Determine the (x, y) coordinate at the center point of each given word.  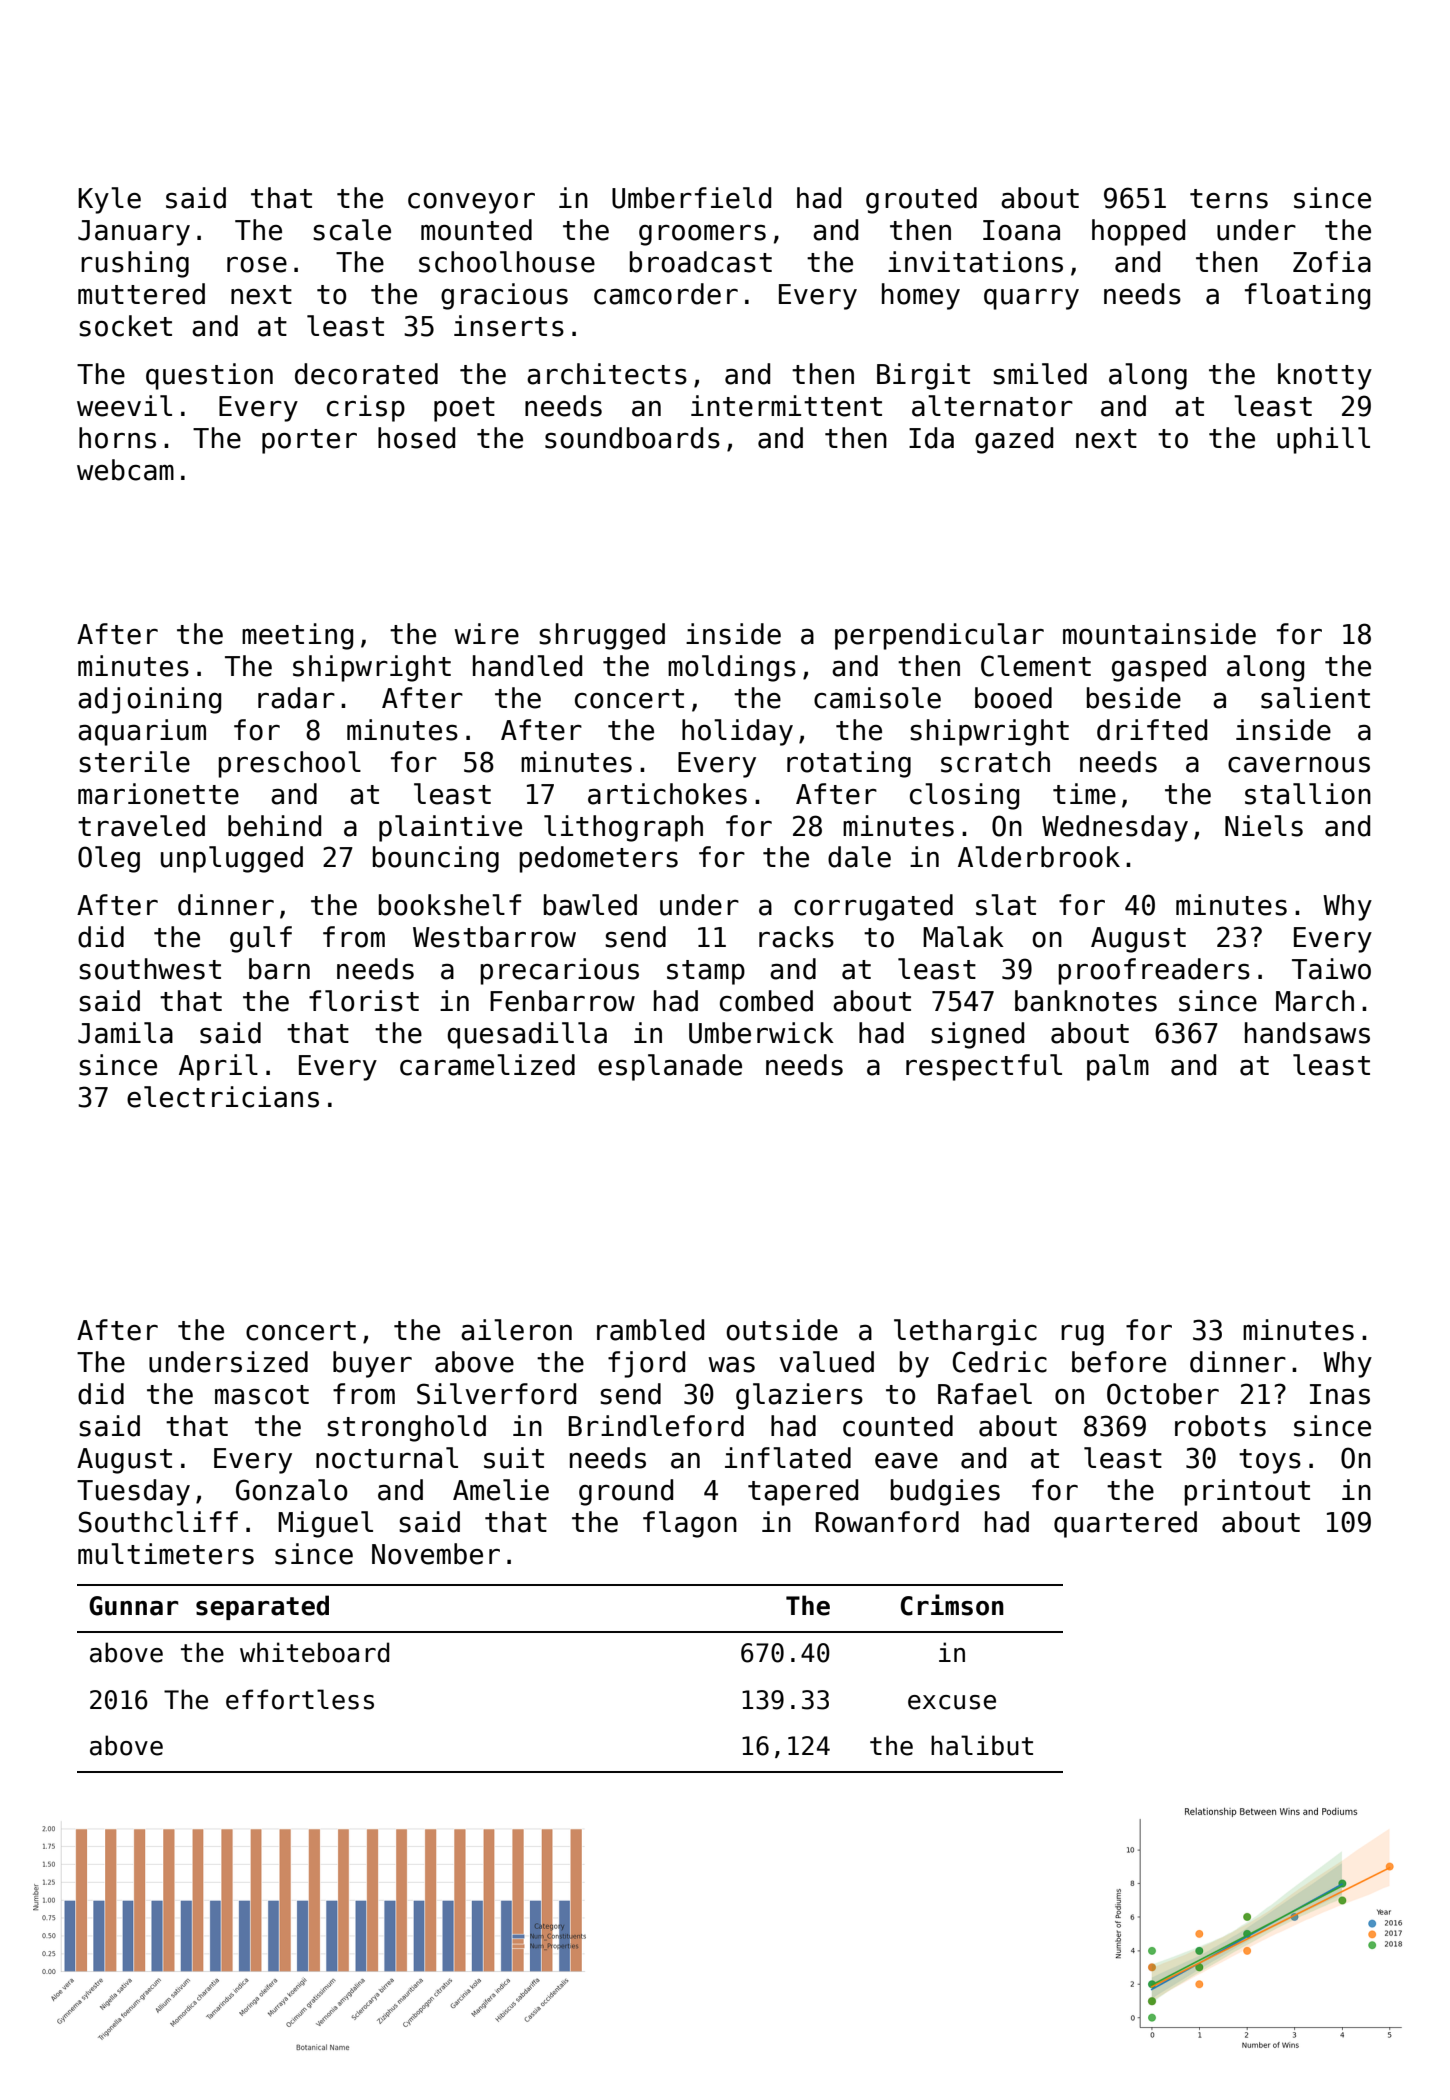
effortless (300, 1699)
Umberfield (691, 198)
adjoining (149, 700)
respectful (984, 1067)
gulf (261, 939)
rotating (849, 764)
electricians (223, 1097)
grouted (921, 200)
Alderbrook (1039, 857)
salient (1315, 698)
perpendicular (939, 636)
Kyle (109, 200)
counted (898, 1426)
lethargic (965, 1332)
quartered (1125, 1524)
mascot (262, 1395)
